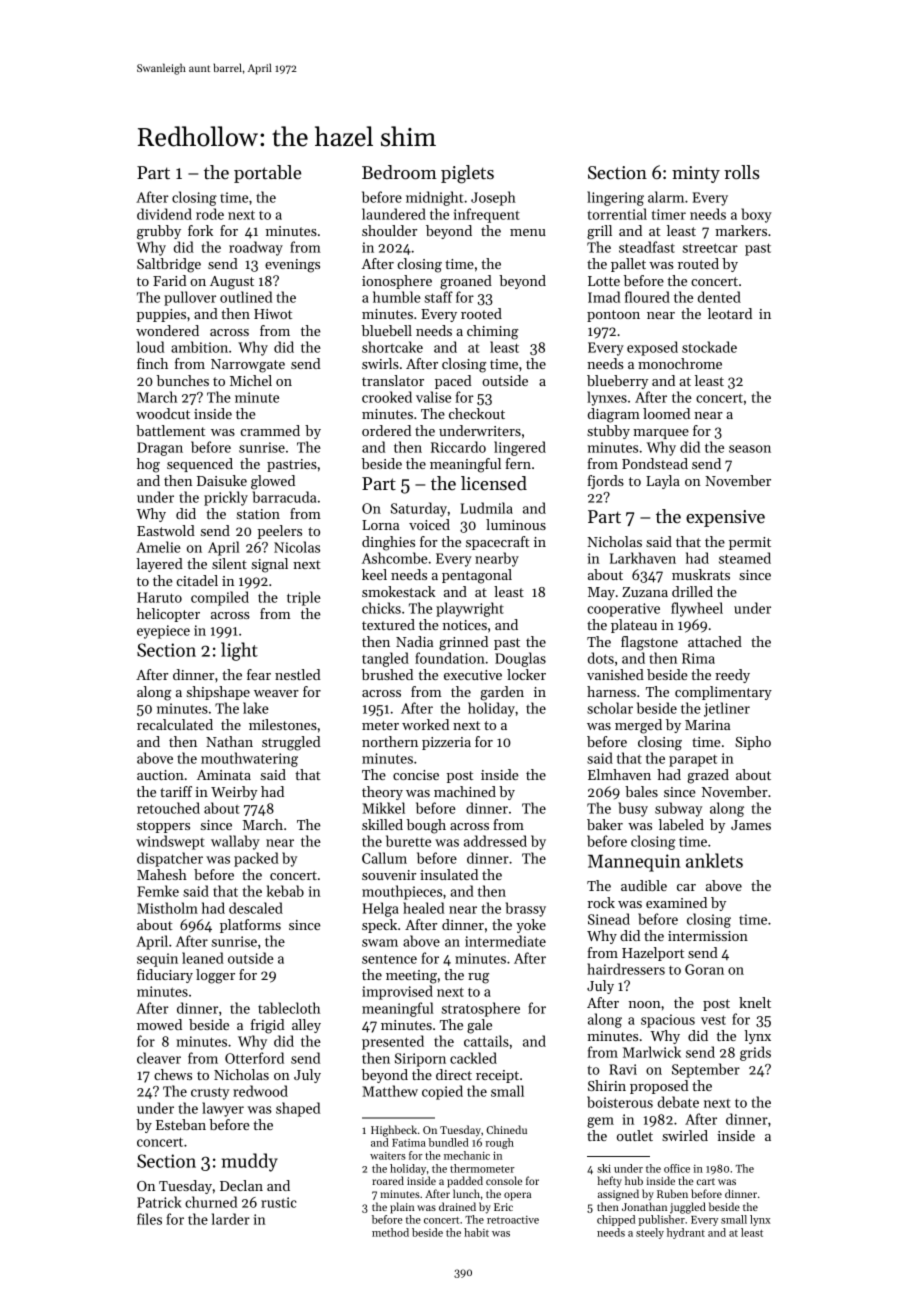 The height and width of the screenshot is (1316, 908). Describe the element at coordinates (643, 558) in the screenshot. I see `Larkhaven` at that location.
